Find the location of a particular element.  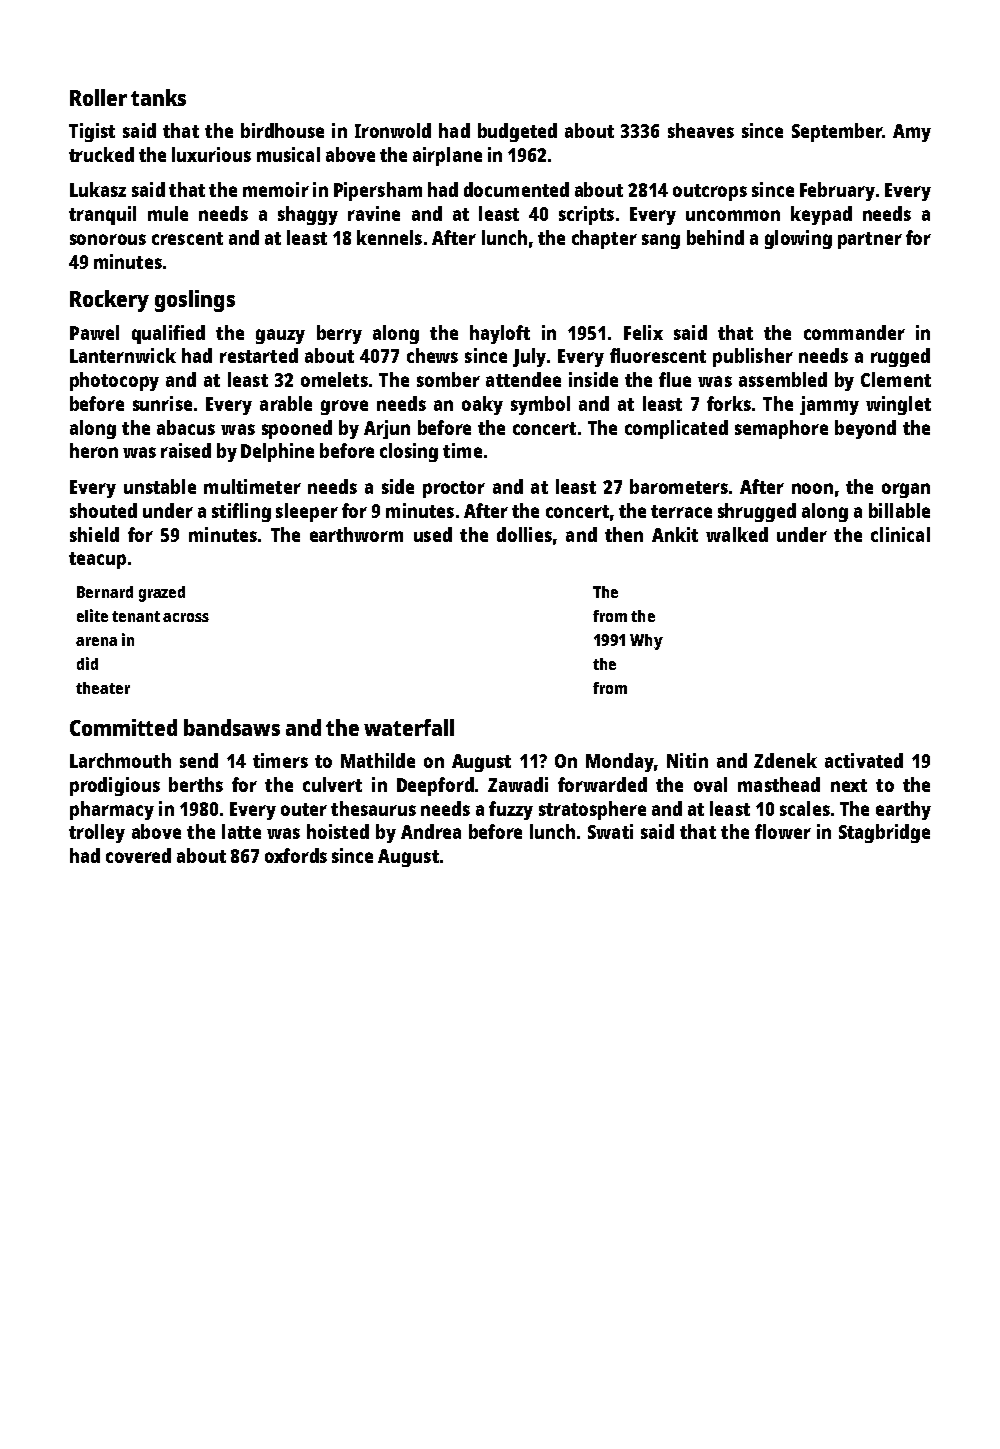

oaky is located at coordinates (482, 405).
